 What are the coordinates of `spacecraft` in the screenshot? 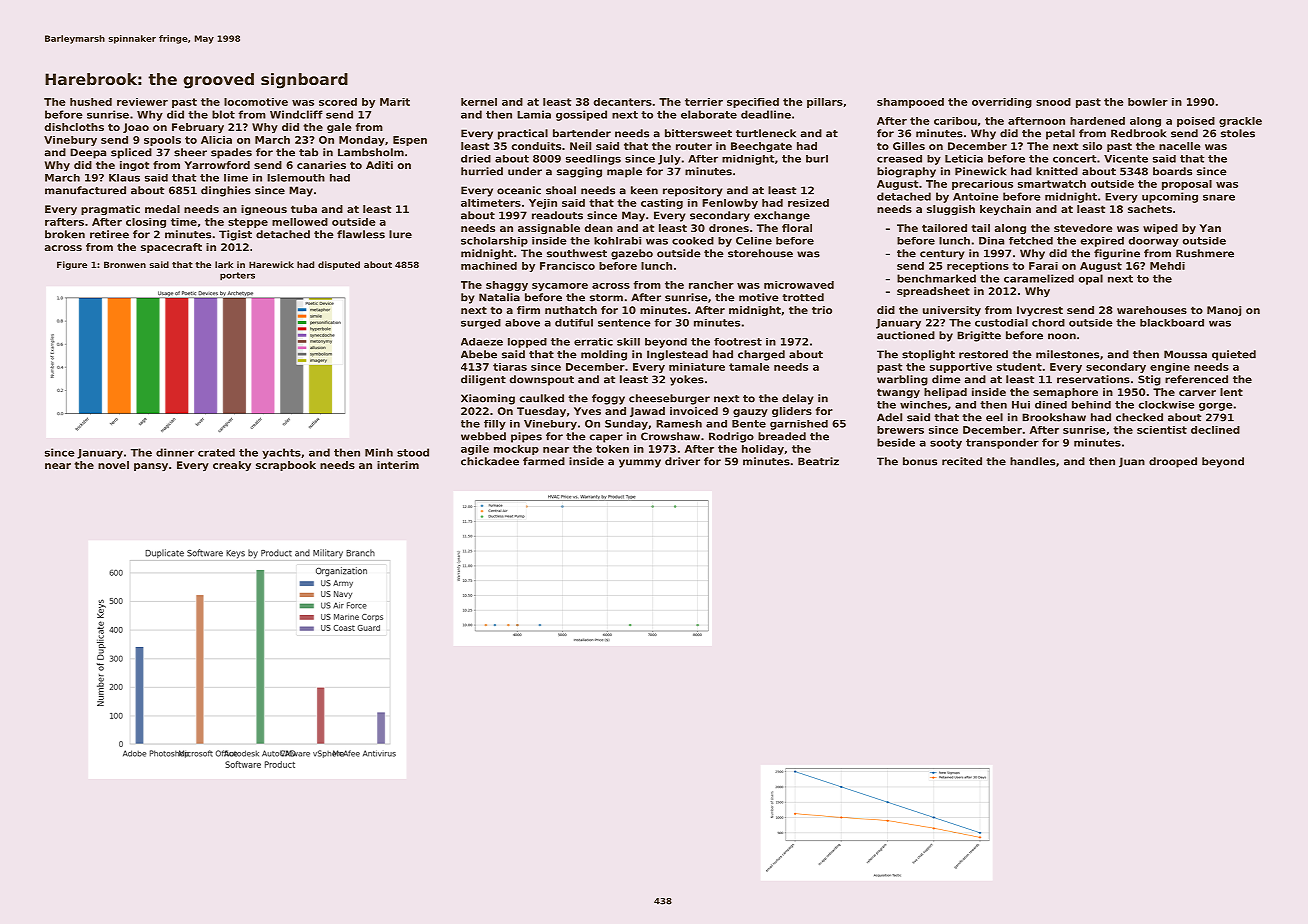 It's located at (171, 248).
